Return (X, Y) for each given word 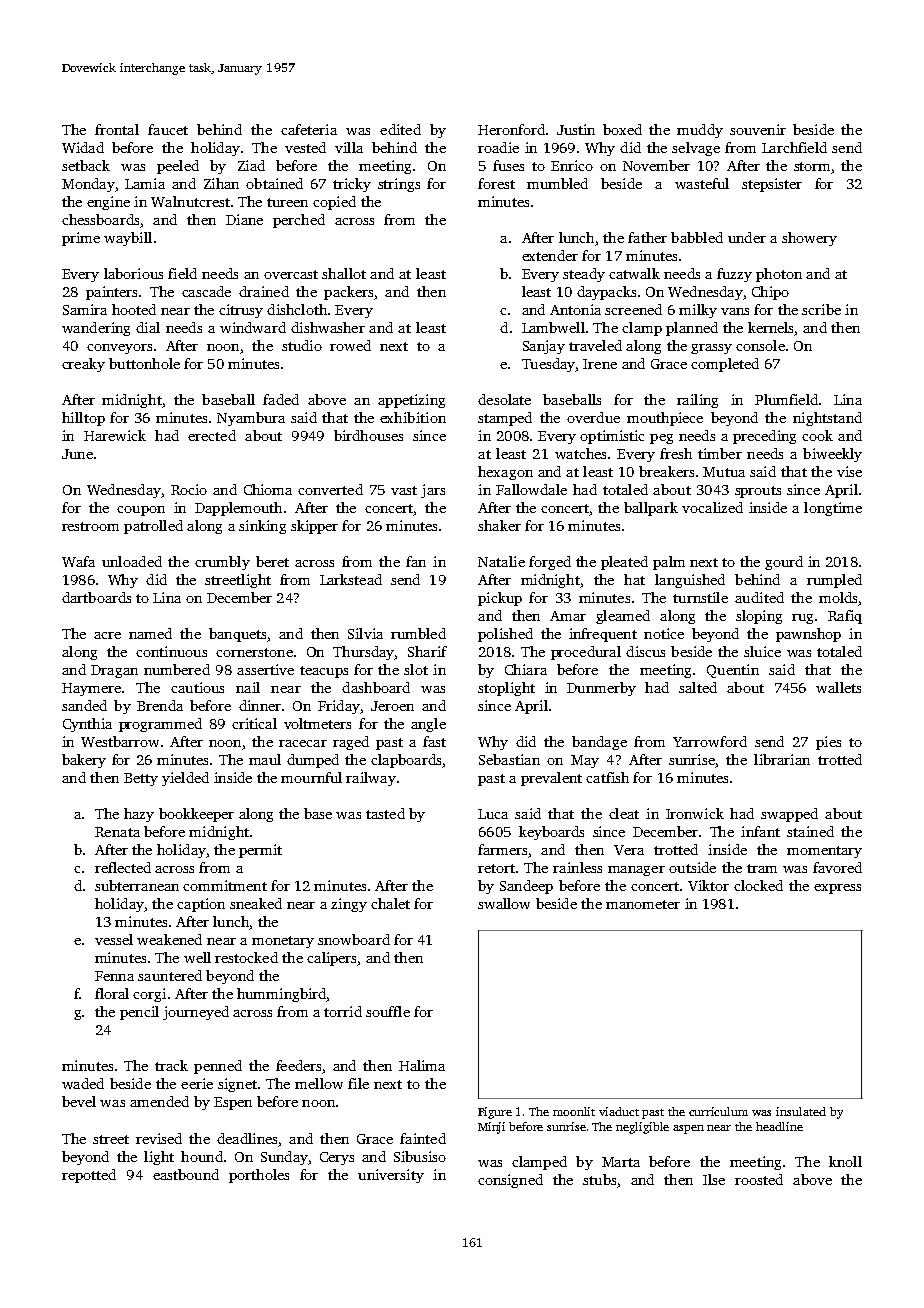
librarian (782, 759)
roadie (498, 147)
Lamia (145, 183)
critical (254, 723)
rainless (577, 867)
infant (760, 831)
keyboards (551, 833)
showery (809, 239)
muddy (700, 131)
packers (348, 293)
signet (237, 1085)
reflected (123, 867)
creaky (83, 365)
